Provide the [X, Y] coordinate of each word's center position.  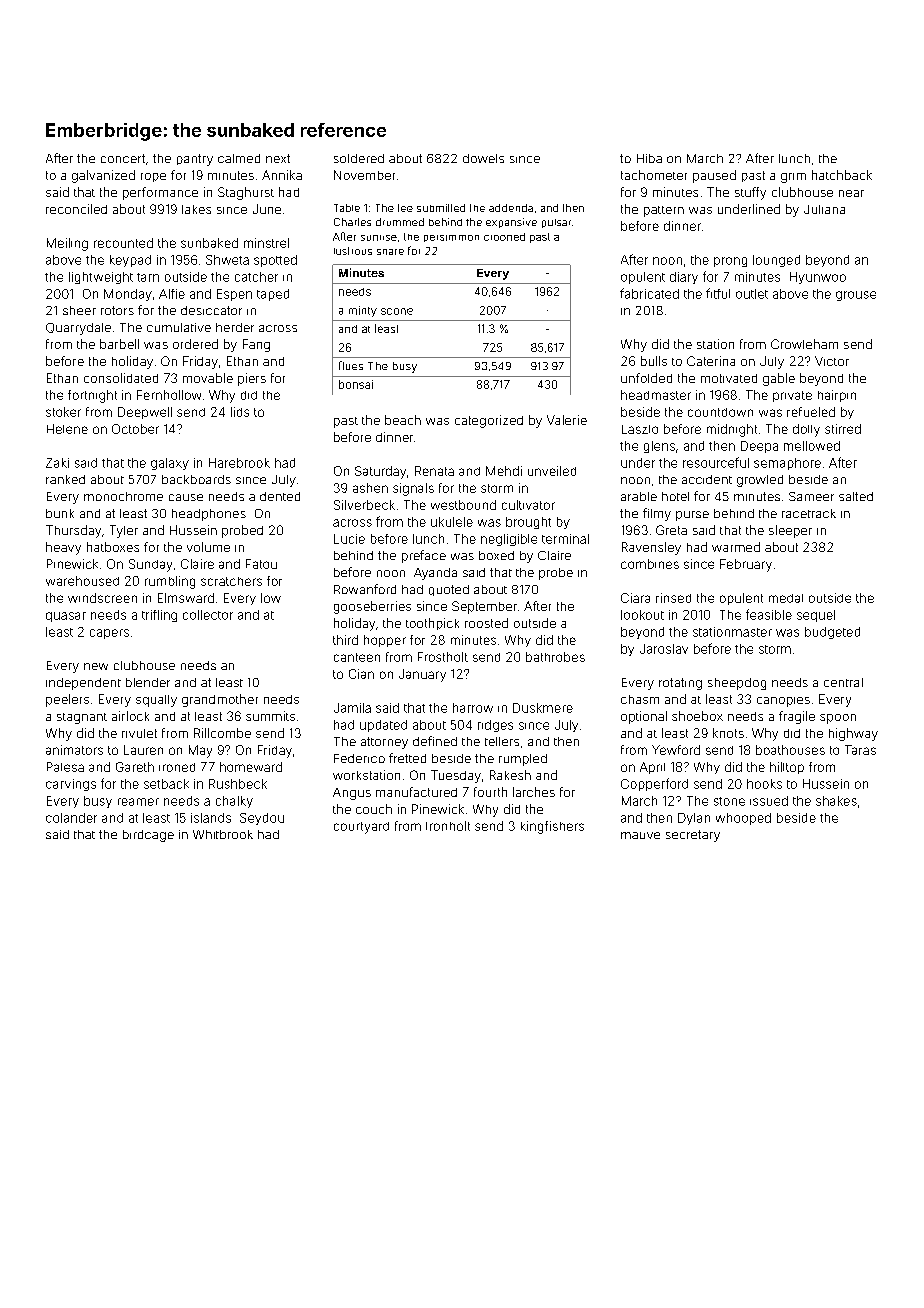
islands [211, 818]
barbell [119, 344]
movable [208, 378]
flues [351, 365]
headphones [209, 515]
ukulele [452, 522]
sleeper [790, 531]
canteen [357, 657]
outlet [752, 294]
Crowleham [804, 344]
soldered [359, 158]
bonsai [356, 384]
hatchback [842, 175]
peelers [67, 700]
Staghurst [246, 193]
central [843, 682]
